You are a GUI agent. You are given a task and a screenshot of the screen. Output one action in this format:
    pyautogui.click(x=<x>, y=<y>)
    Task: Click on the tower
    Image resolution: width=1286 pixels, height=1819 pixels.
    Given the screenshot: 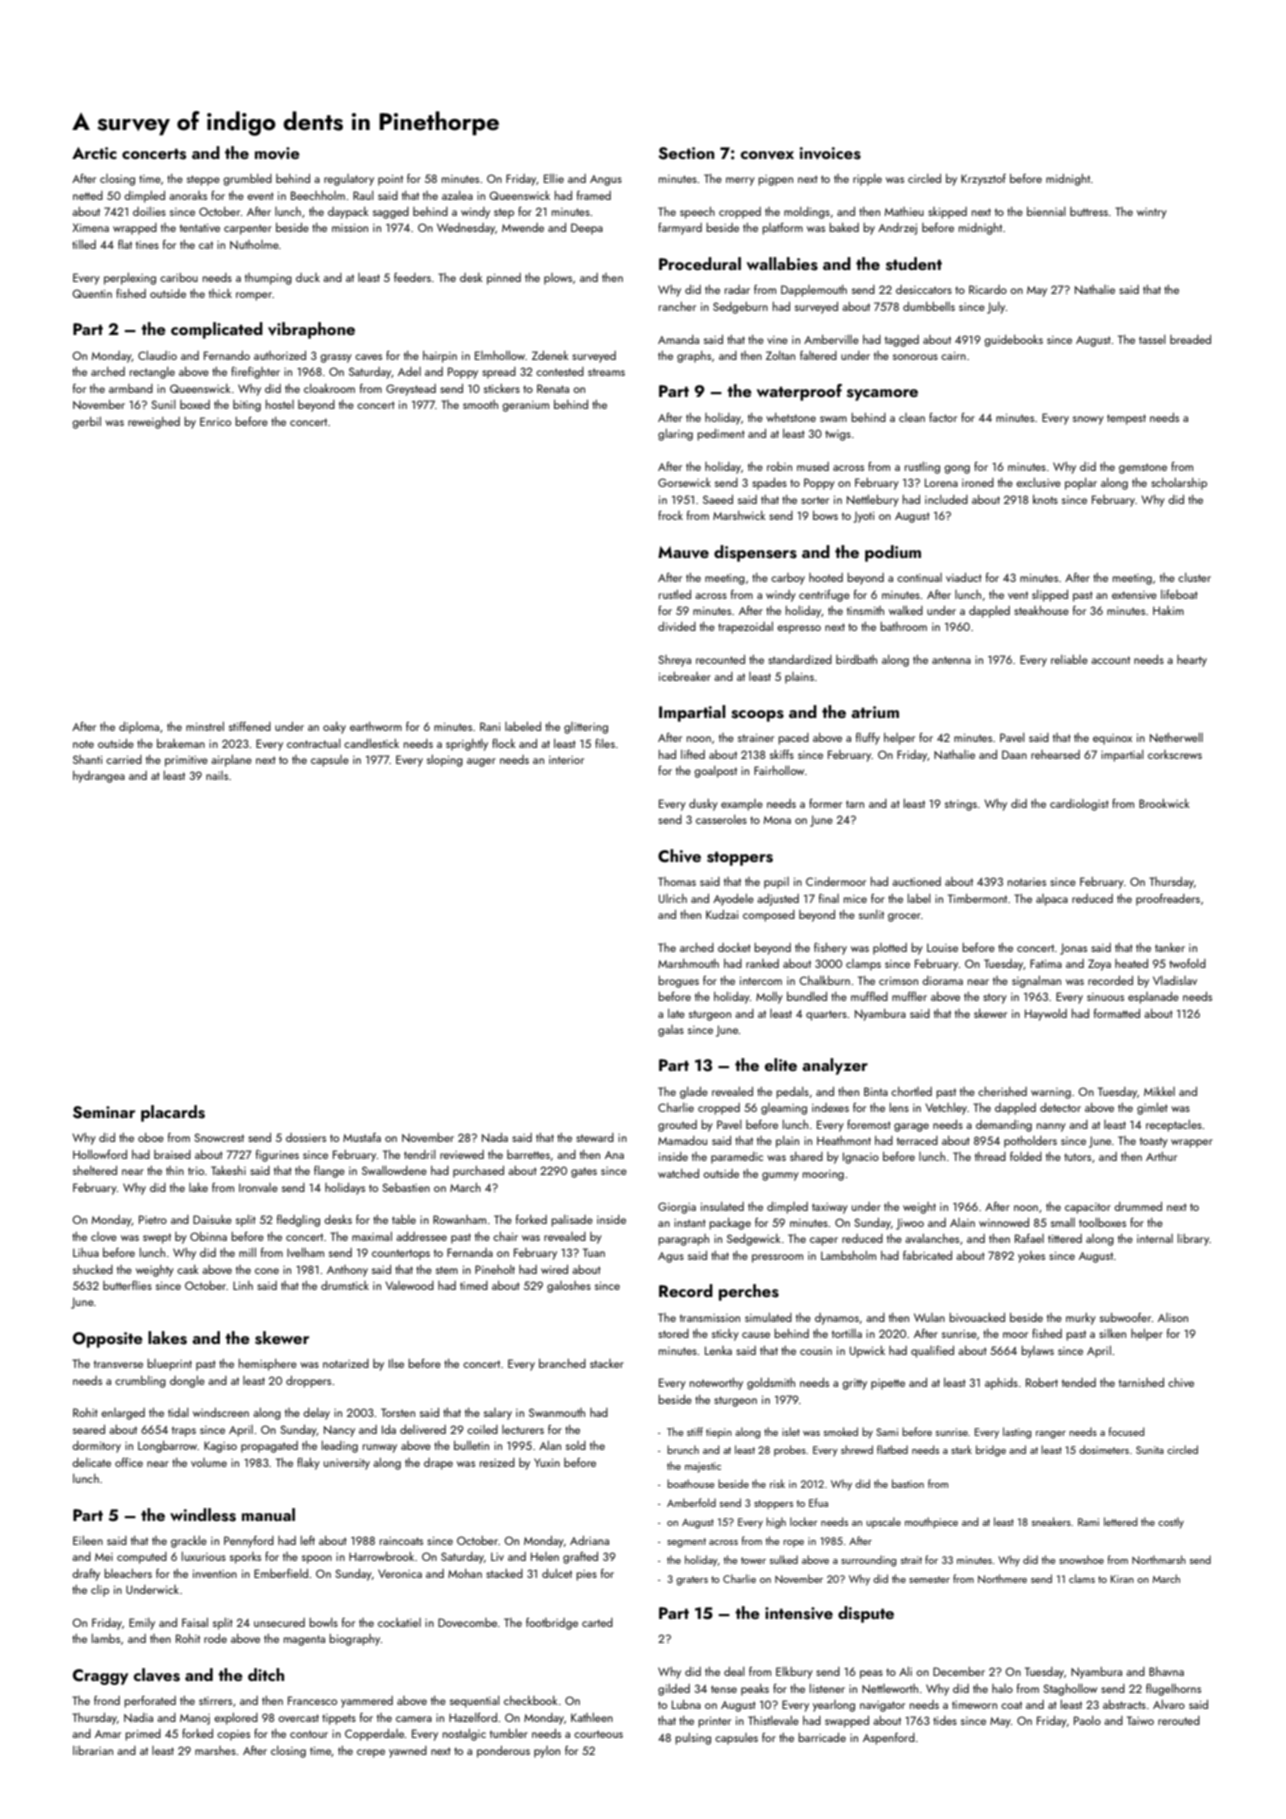 What is the action you would take?
    pyautogui.click(x=753, y=1560)
